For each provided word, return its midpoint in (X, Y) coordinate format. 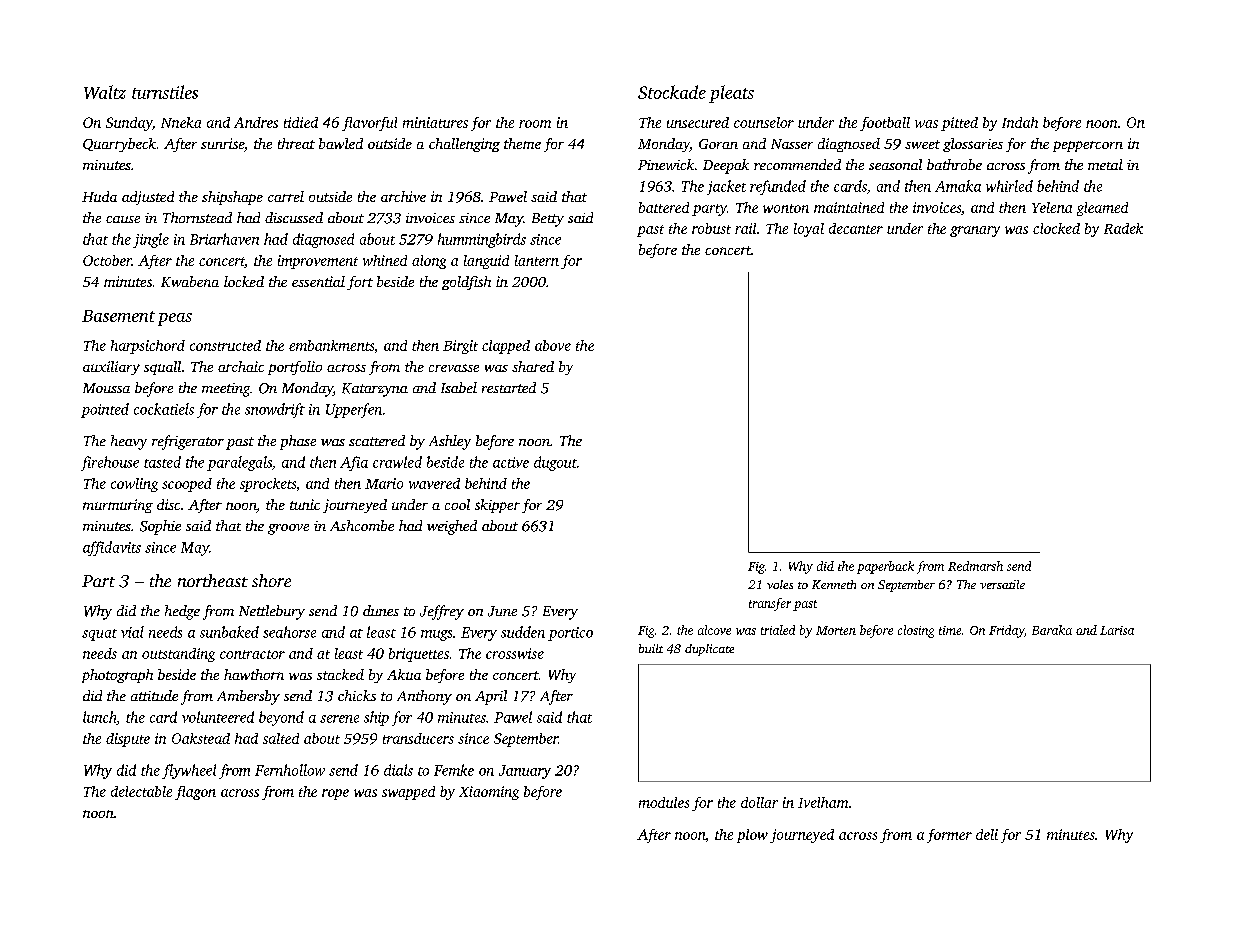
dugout (555, 463)
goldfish (466, 283)
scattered (377, 440)
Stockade (672, 92)
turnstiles (165, 92)
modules (664, 802)
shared (533, 366)
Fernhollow (290, 770)
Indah (1020, 122)
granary (975, 231)
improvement (318, 262)
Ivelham (823, 802)
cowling (134, 485)
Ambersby (248, 697)
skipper (497, 506)
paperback (885, 567)
